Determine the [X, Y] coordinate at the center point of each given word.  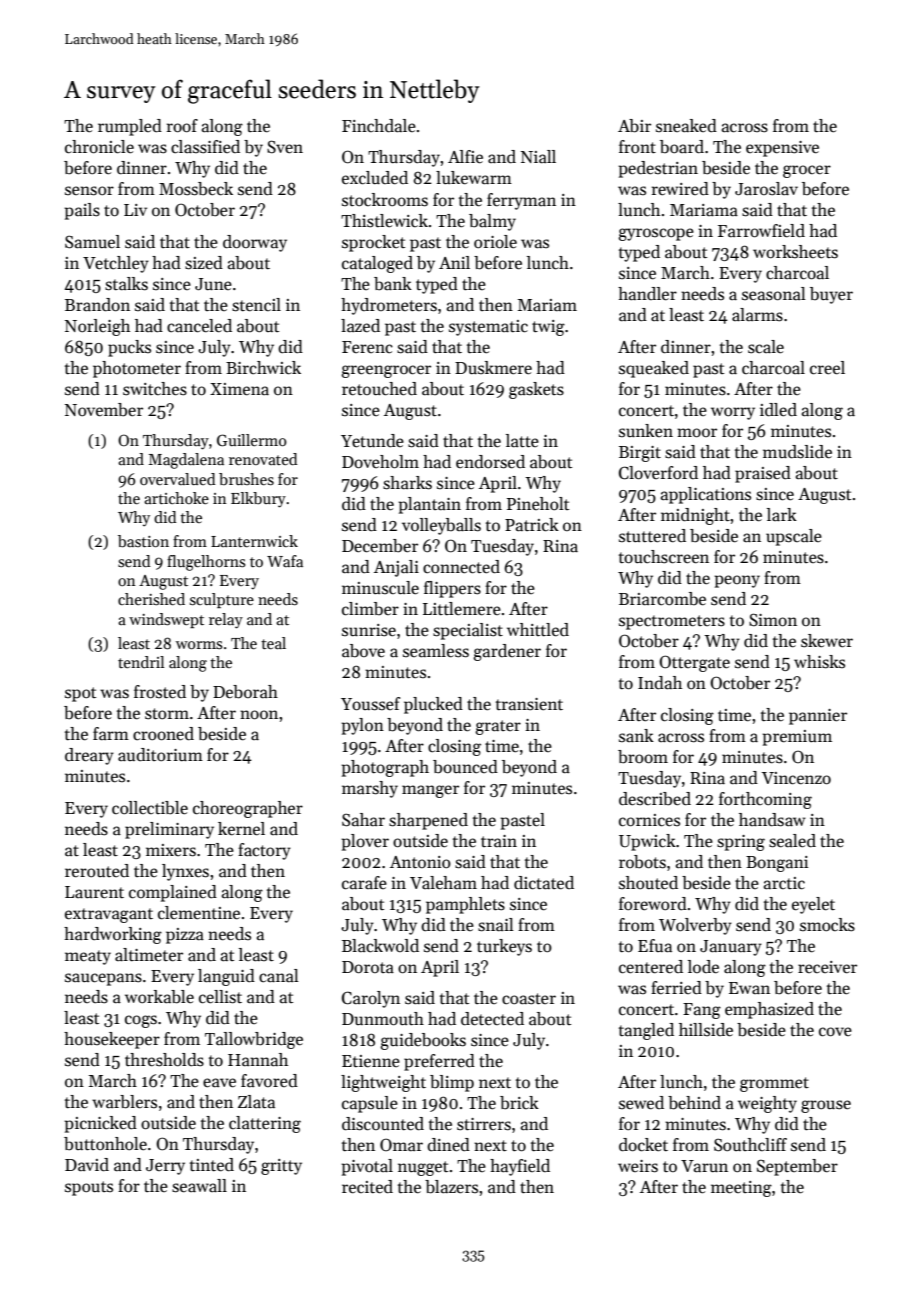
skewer [827, 641]
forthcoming [765, 800]
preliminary [169, 830]
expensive [782, 149]
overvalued [178, 479]
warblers [124, 1102]
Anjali [396, 568]
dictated [544, 883]
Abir [634, 126]
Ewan [749, 988]
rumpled [130, 127]
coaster [529, 999]
